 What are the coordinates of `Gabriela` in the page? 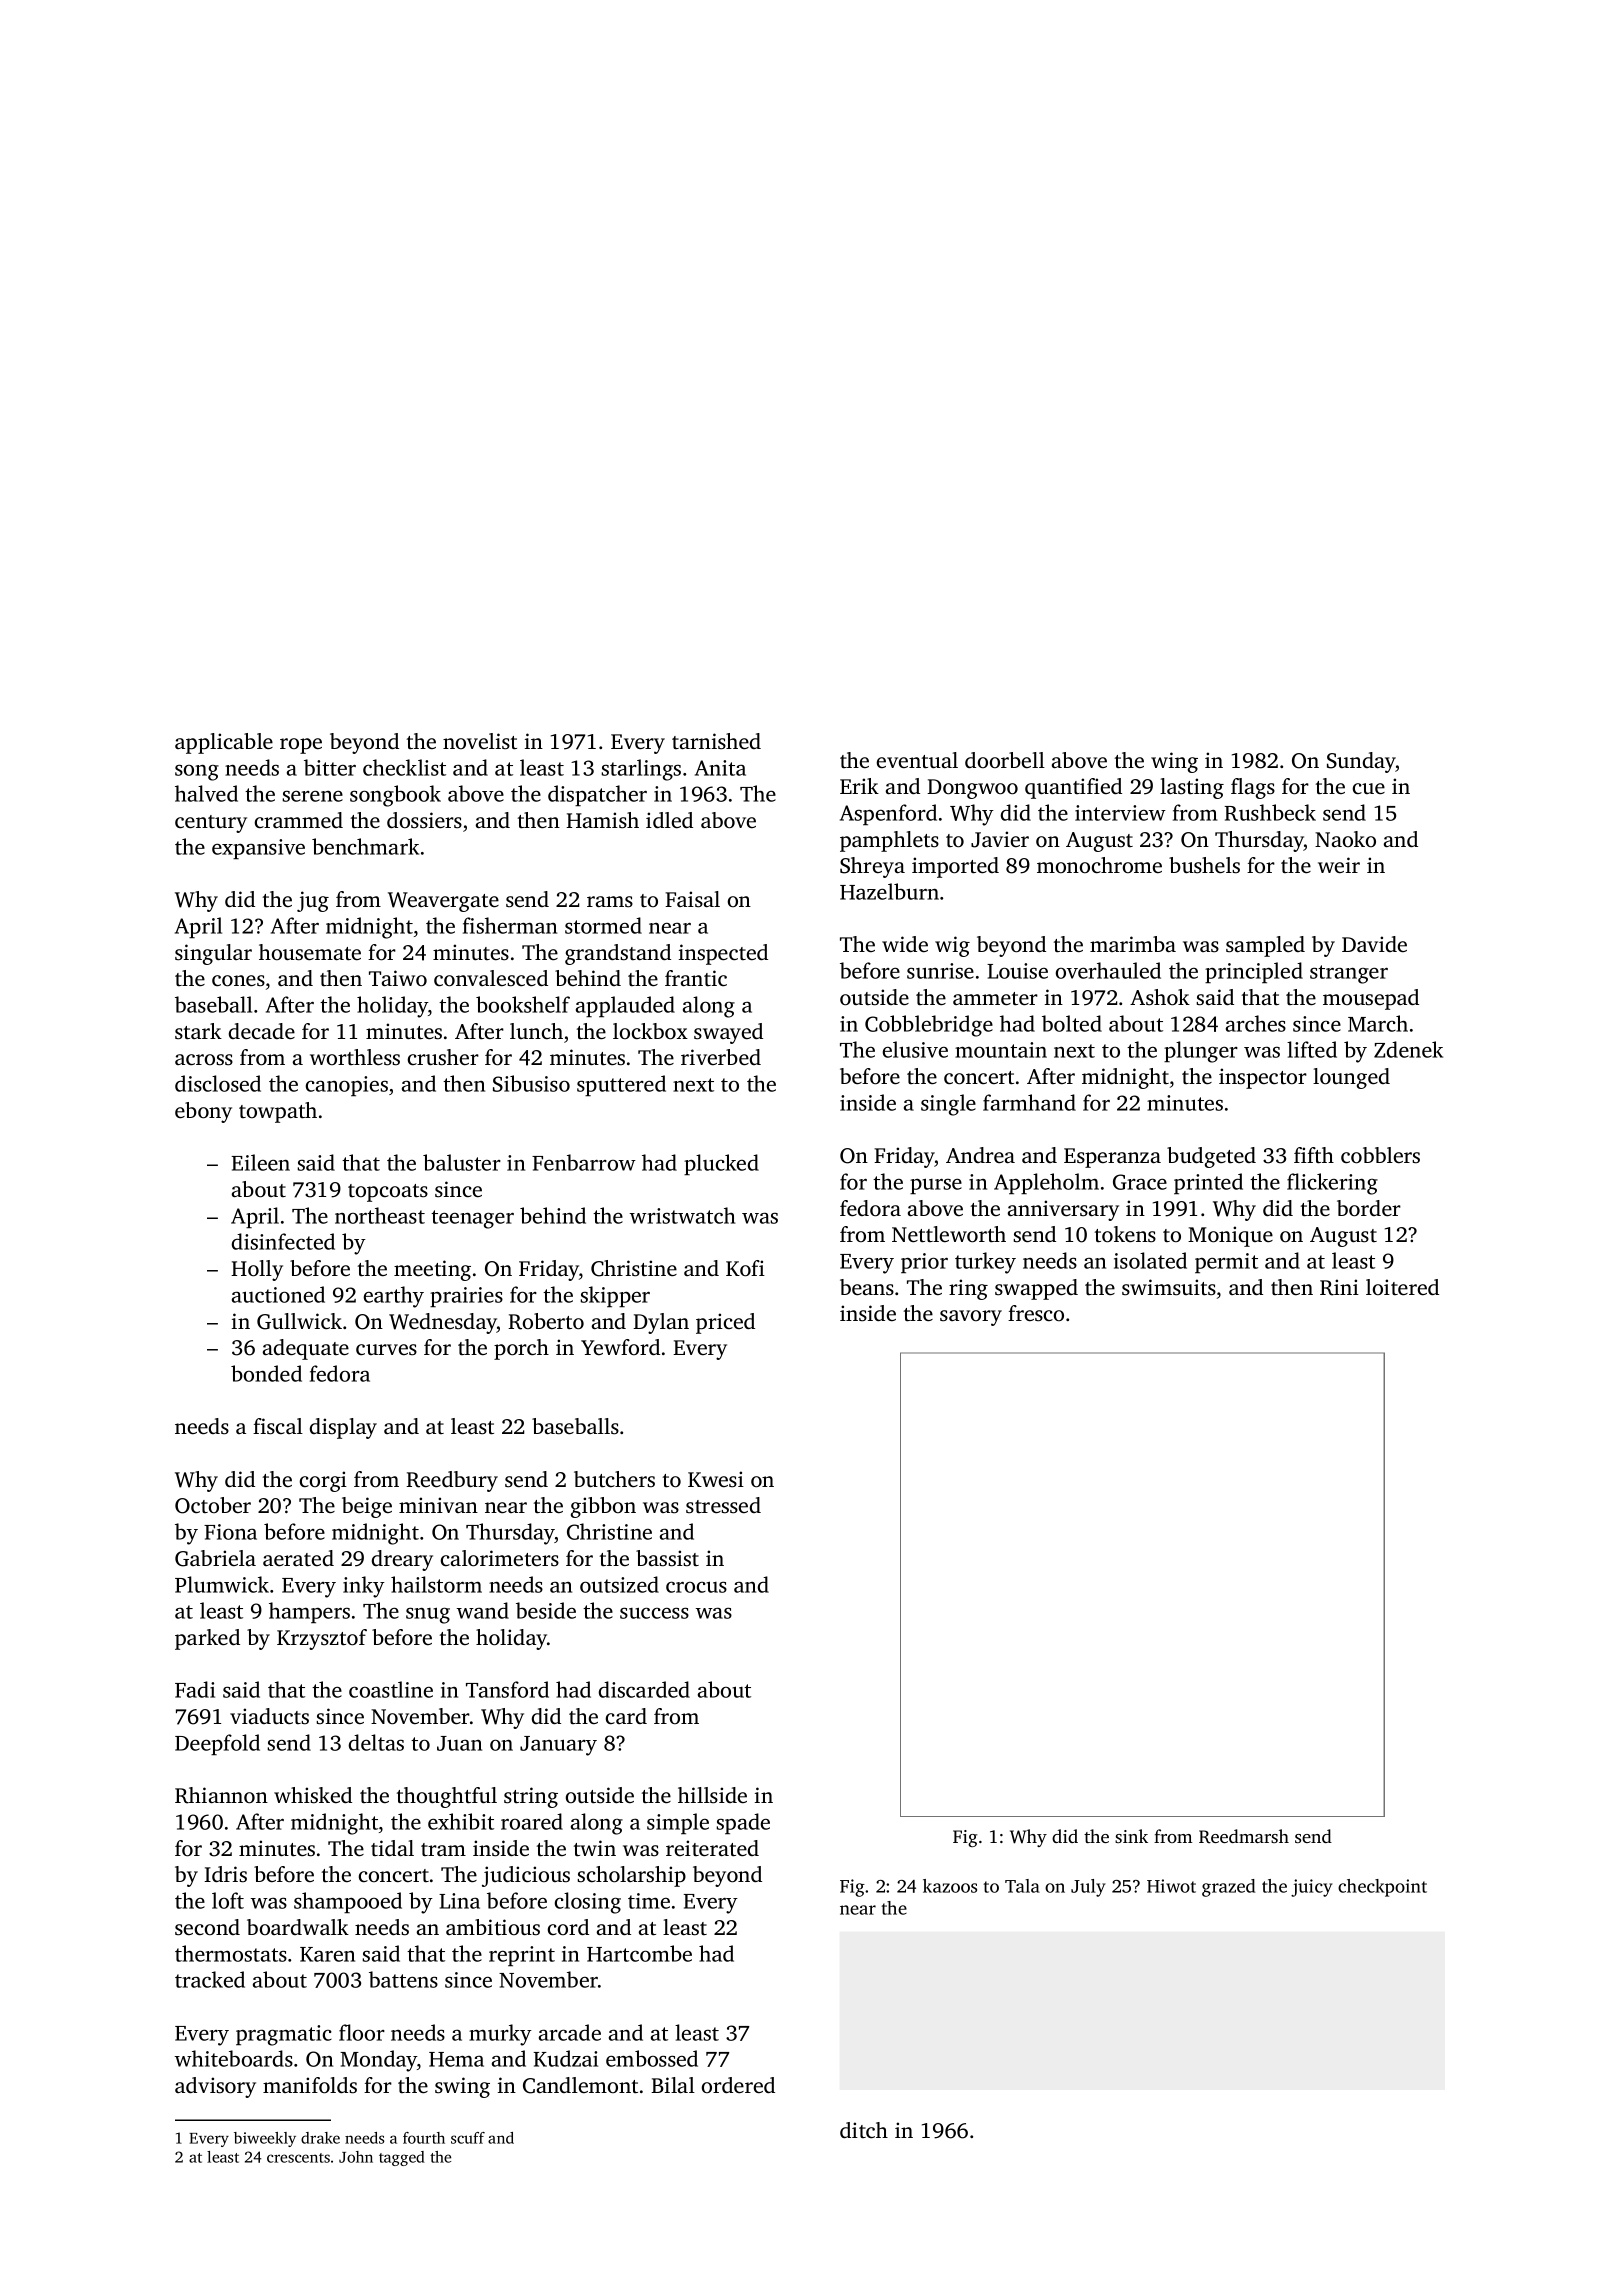 It's located at (215, 1558).
